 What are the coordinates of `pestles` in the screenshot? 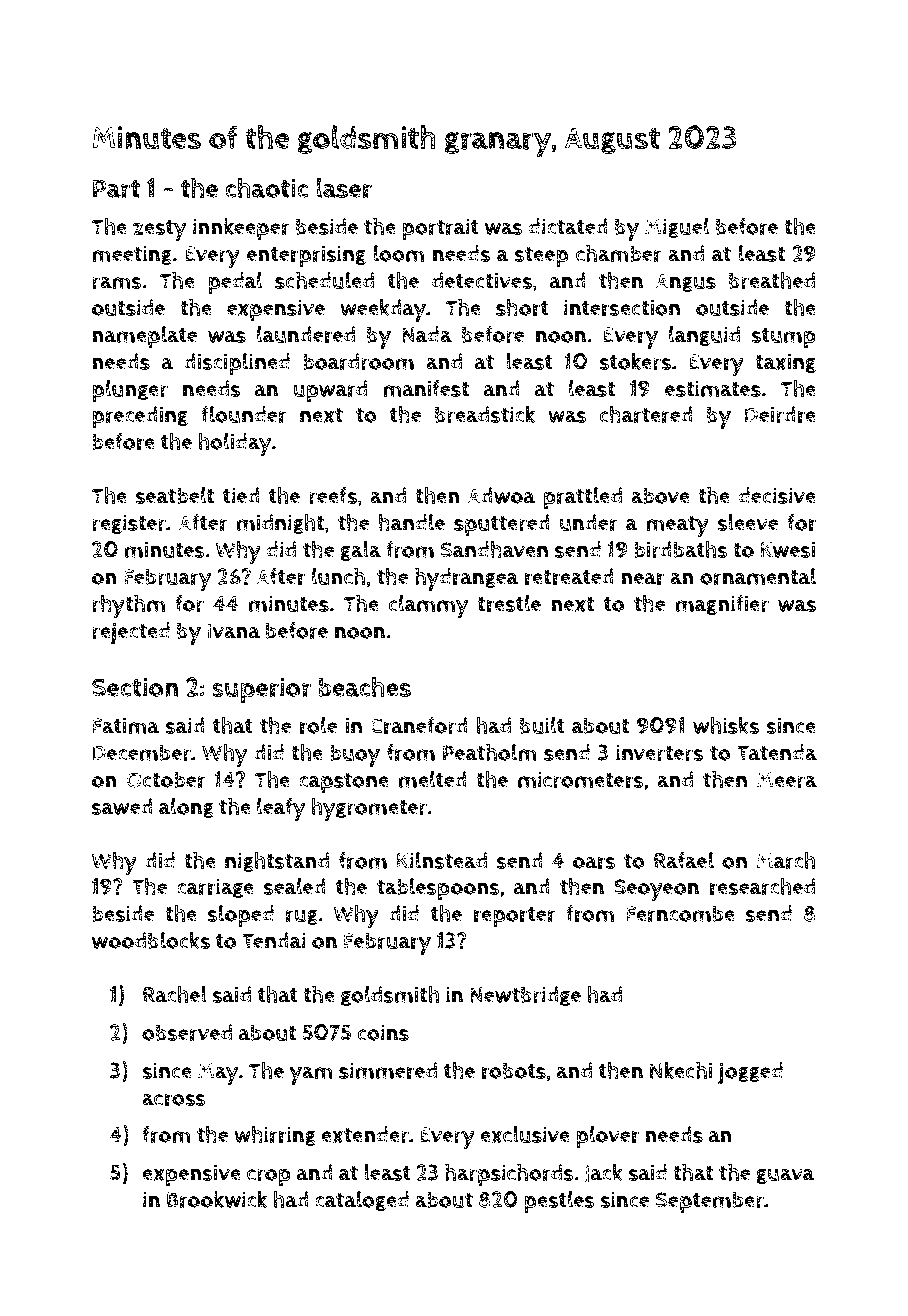 It's located at (559, 1202).
